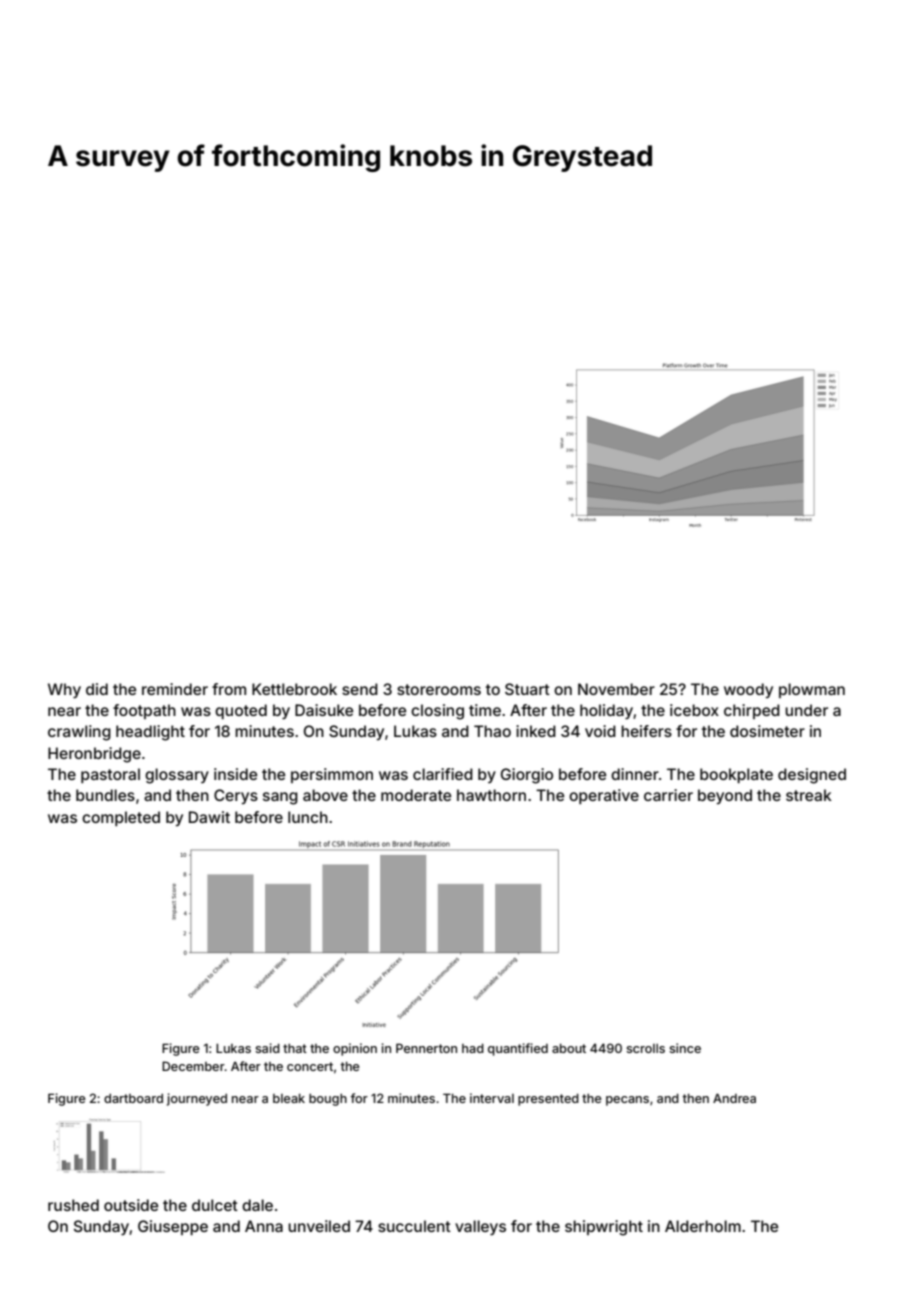 The height and width of the screenshot is (1316, 908). What do you see at coordinates (748, 690) in the screenshot?
I see `woody` at bounding box center [748, 690].
